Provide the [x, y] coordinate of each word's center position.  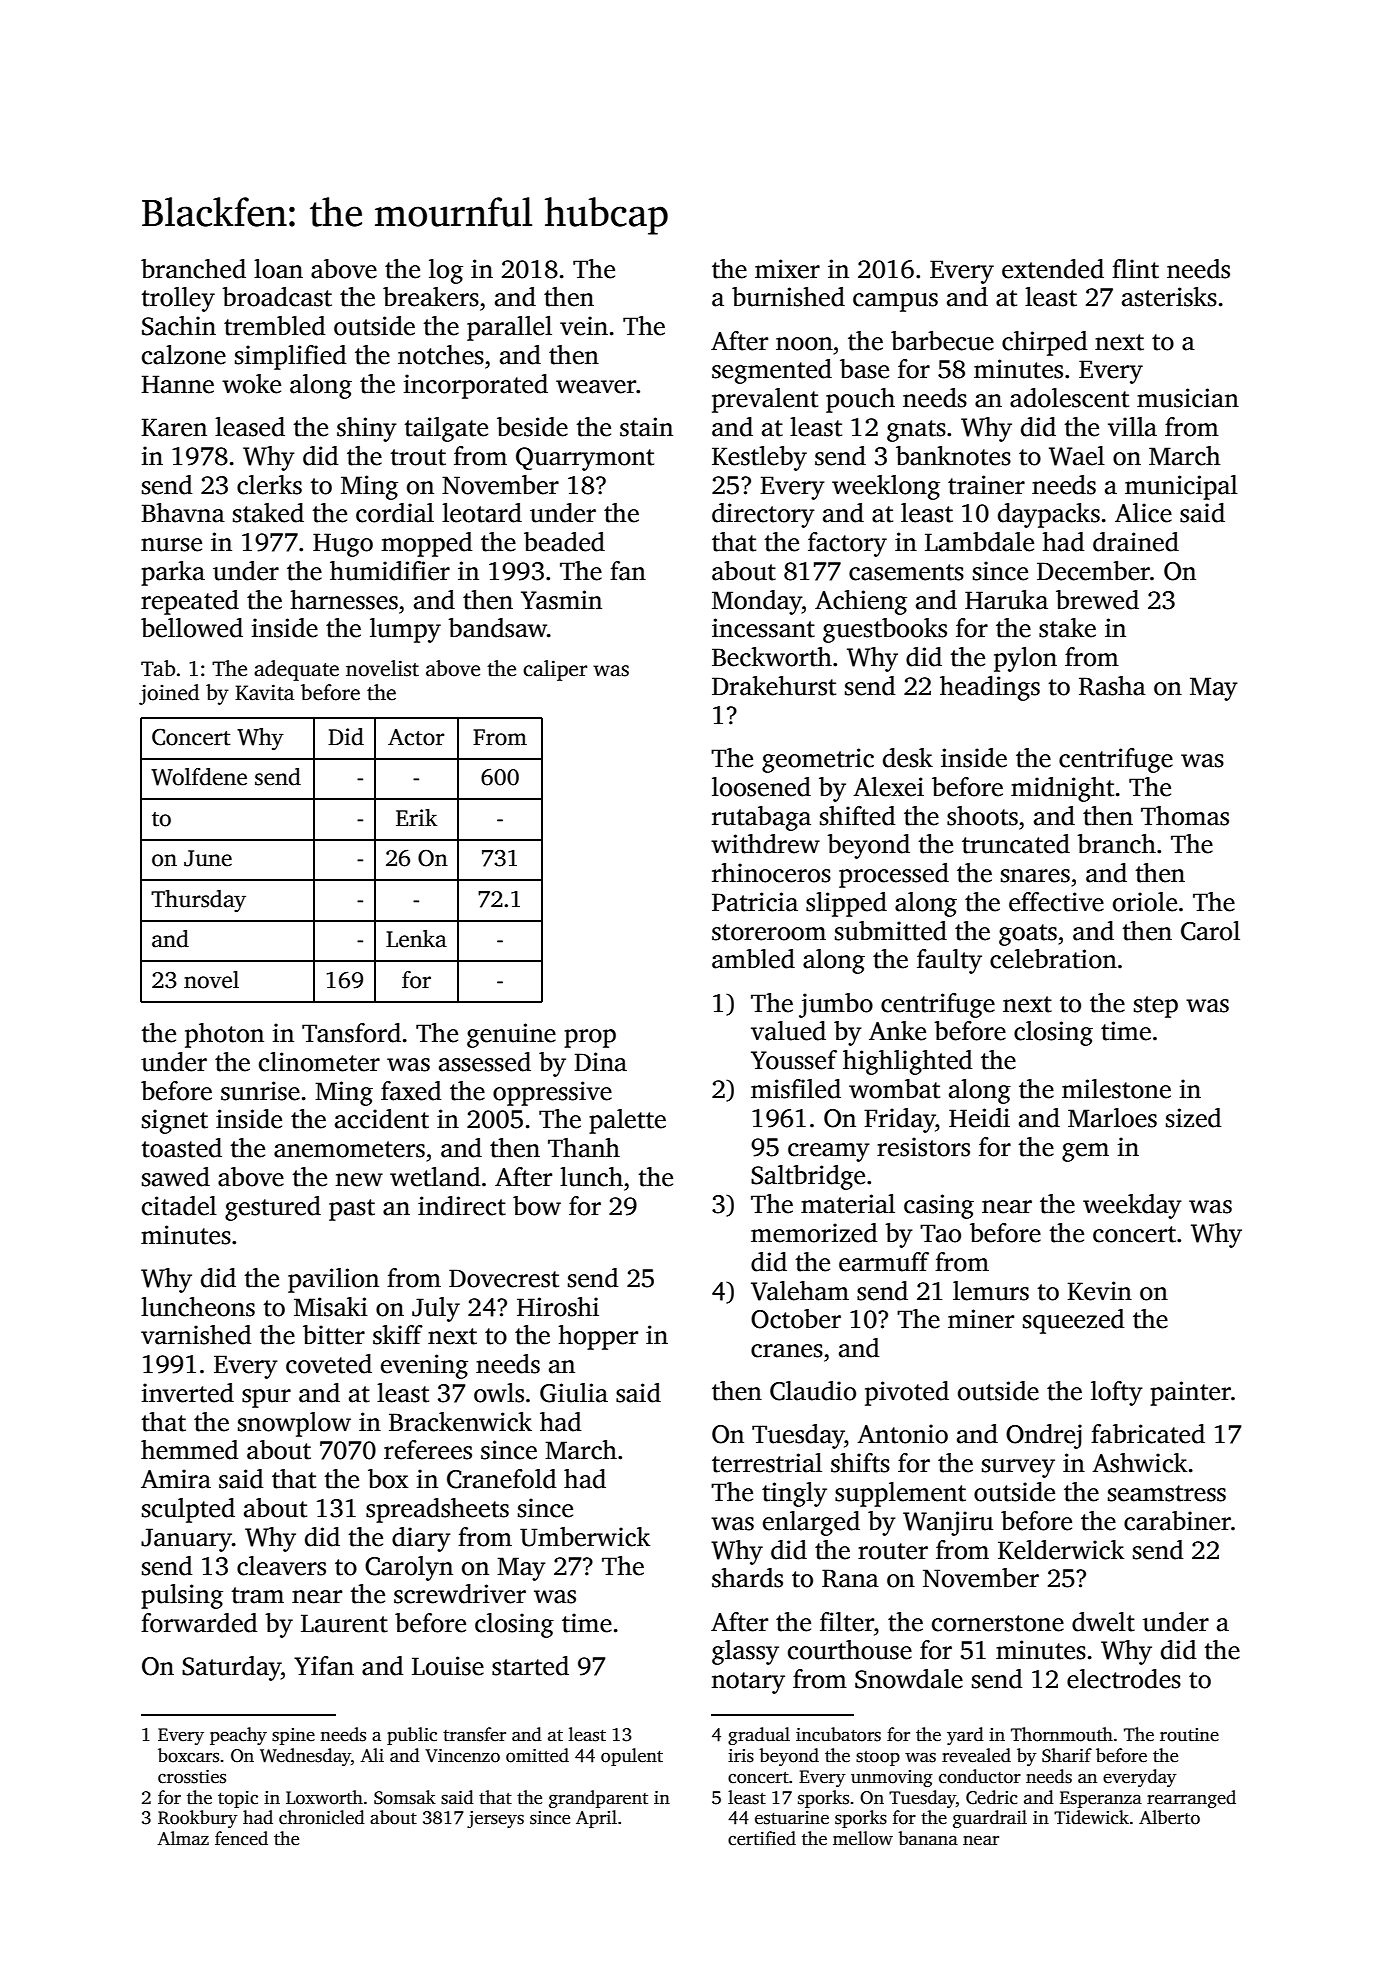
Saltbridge [808, 1177]
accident [382, 1119]
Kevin [1099, 1291]
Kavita [264, 692]
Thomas [1185, 816]
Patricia [755, 902]
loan [278, 269]
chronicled [322, 1817]
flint [1135, 269]
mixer [787, 269]
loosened [761, 787]
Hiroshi [558, 1307]
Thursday [198, 901]
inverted [188, 1393]
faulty [949, 961]
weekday [1132, 1206]
